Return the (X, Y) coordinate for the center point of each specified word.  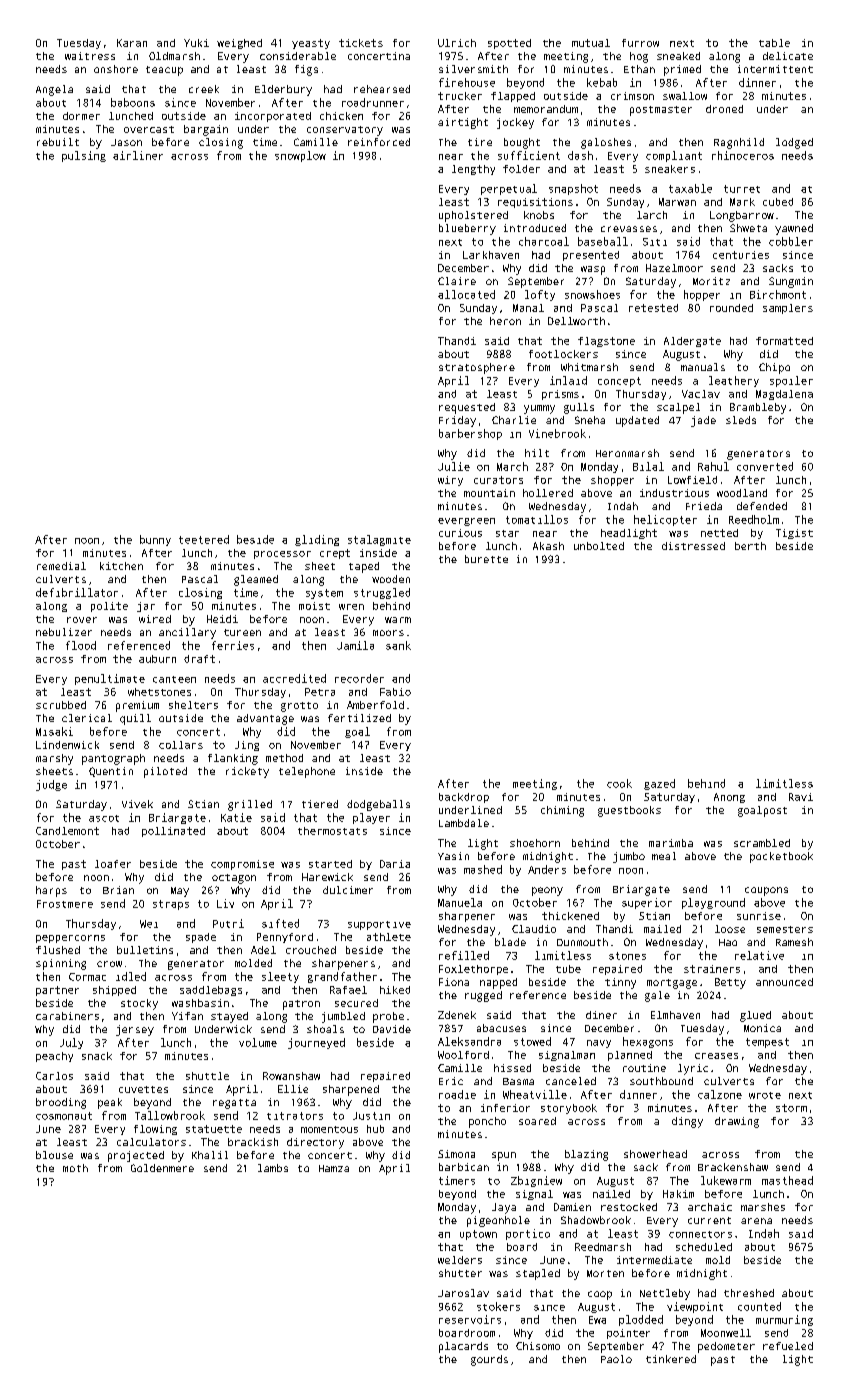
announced (784, 982)
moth (75, 1168)
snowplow (300, 156)
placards (463, 1347)
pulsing (84, 156)
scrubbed (61, 705)
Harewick (327, 877)
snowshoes (592, 294)
